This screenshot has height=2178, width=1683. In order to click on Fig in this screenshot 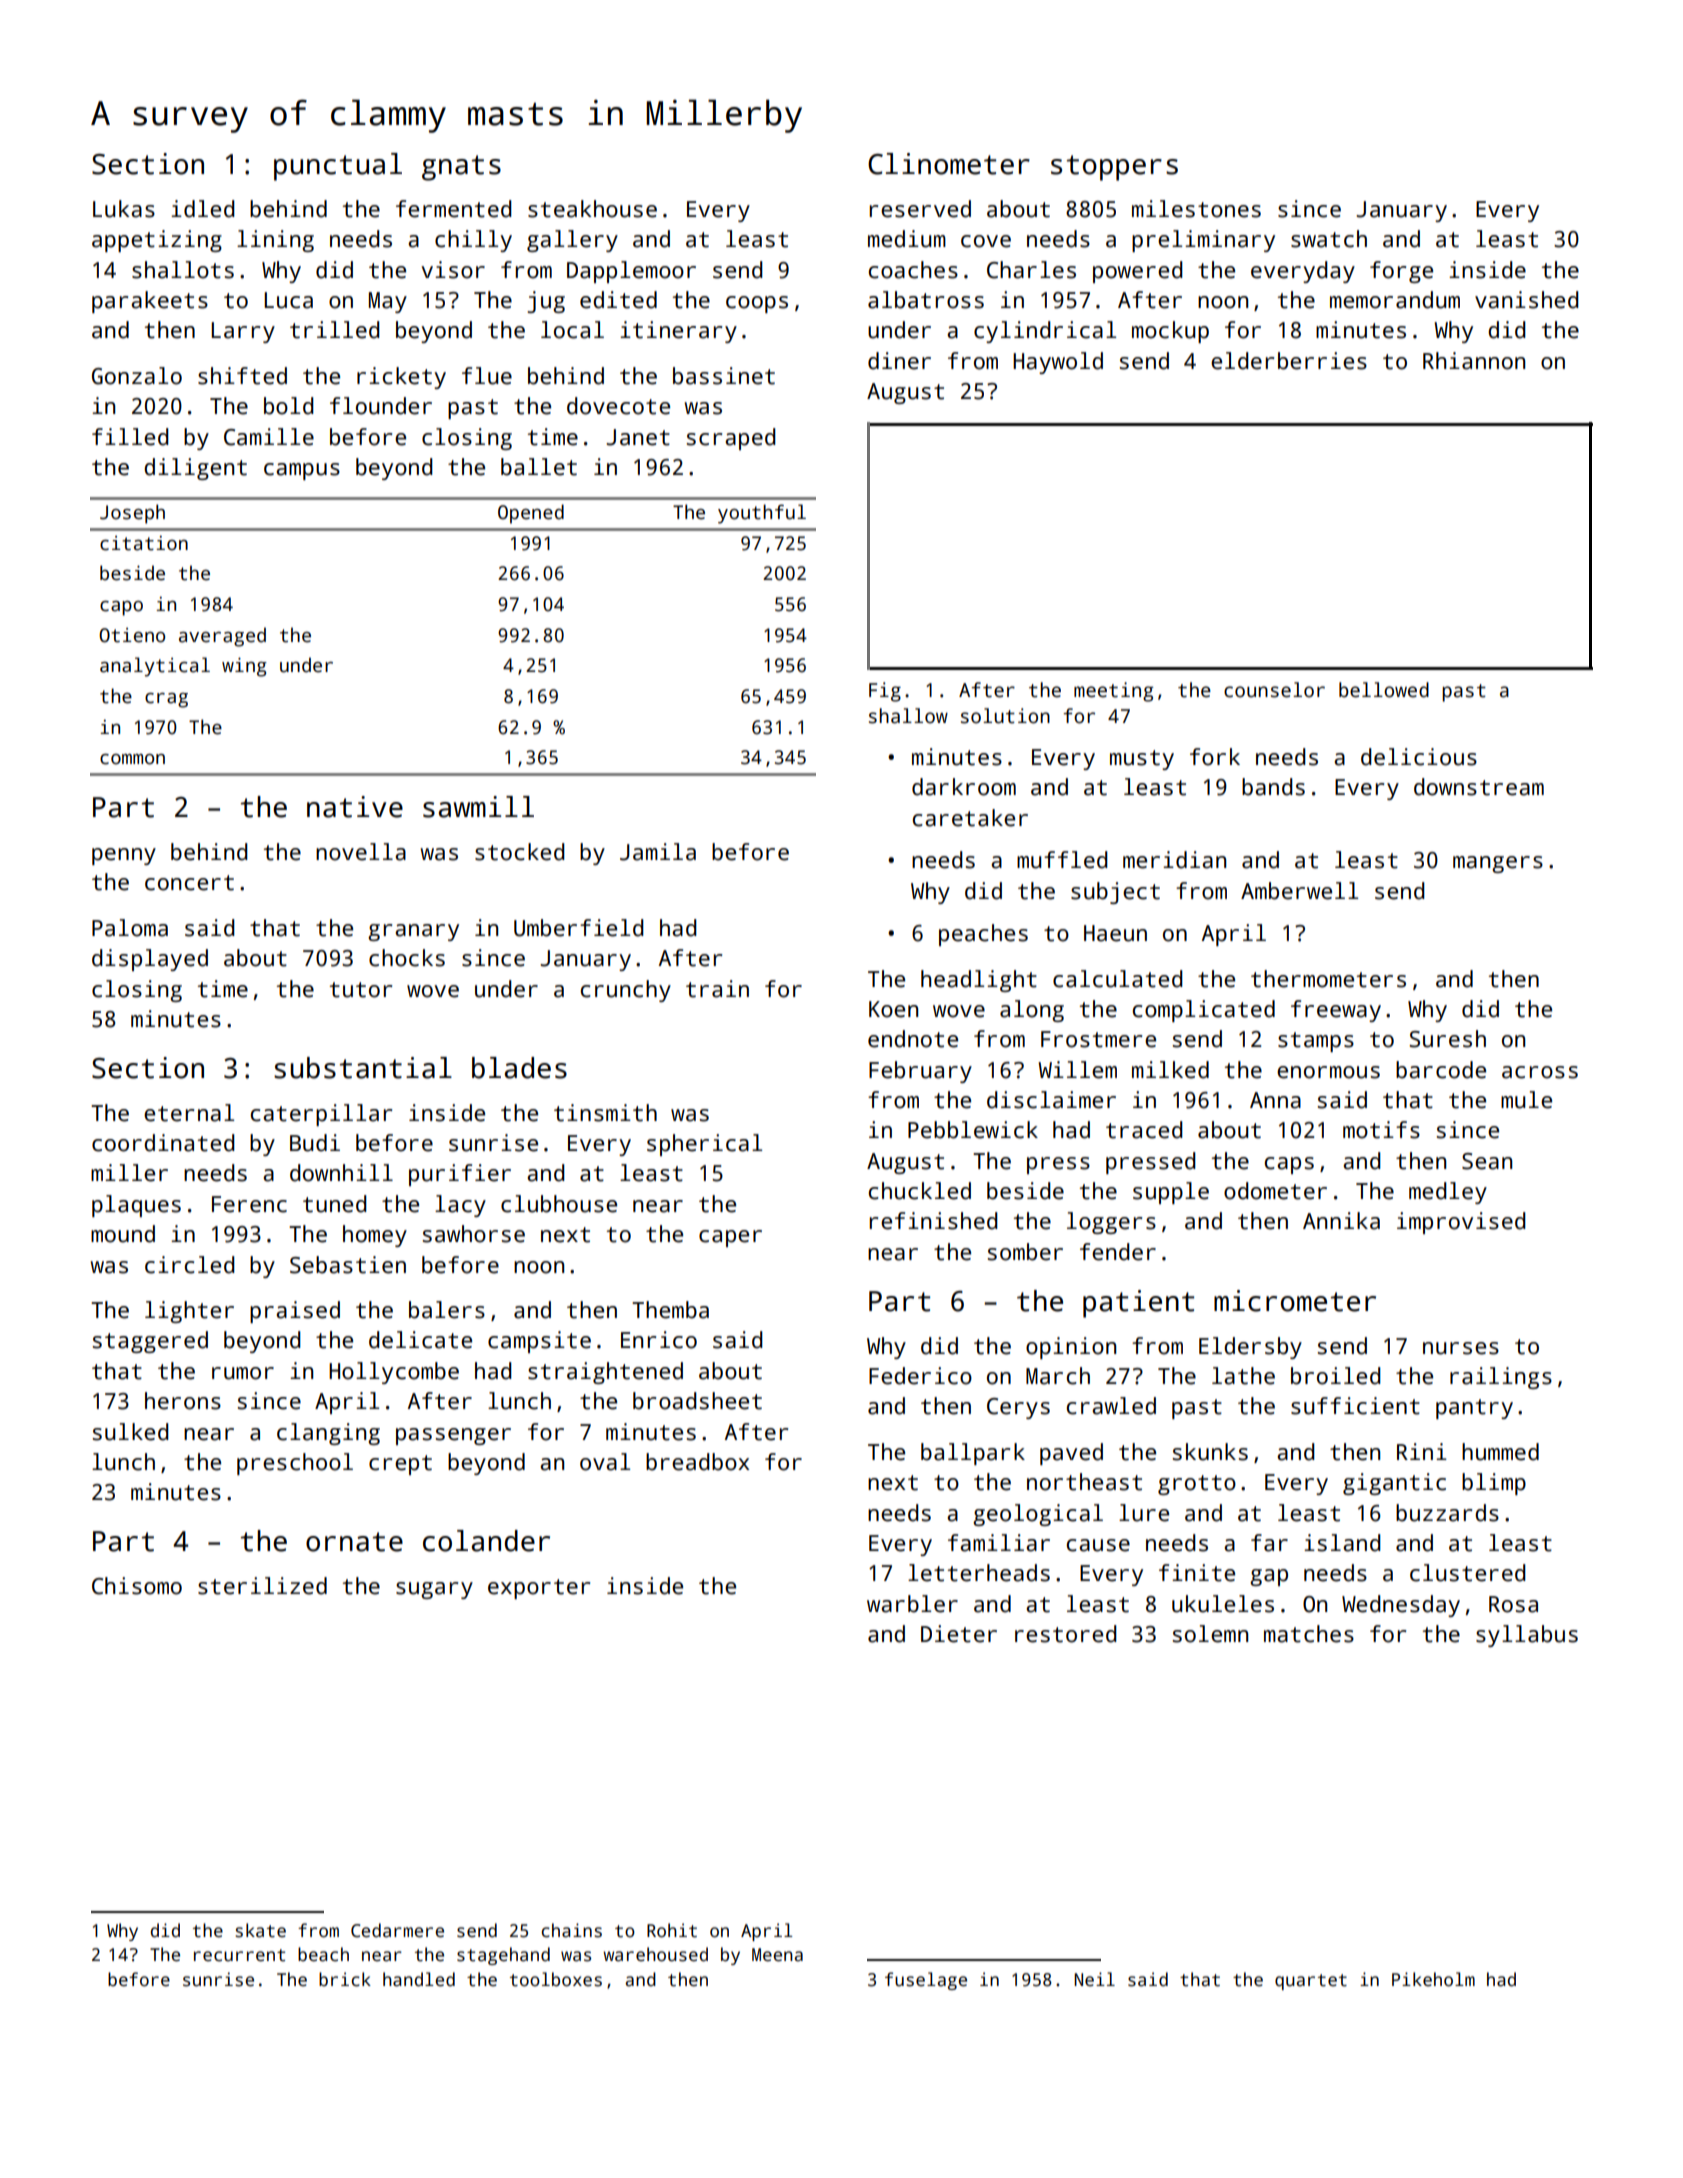, I will do `click(885, 692)`.
